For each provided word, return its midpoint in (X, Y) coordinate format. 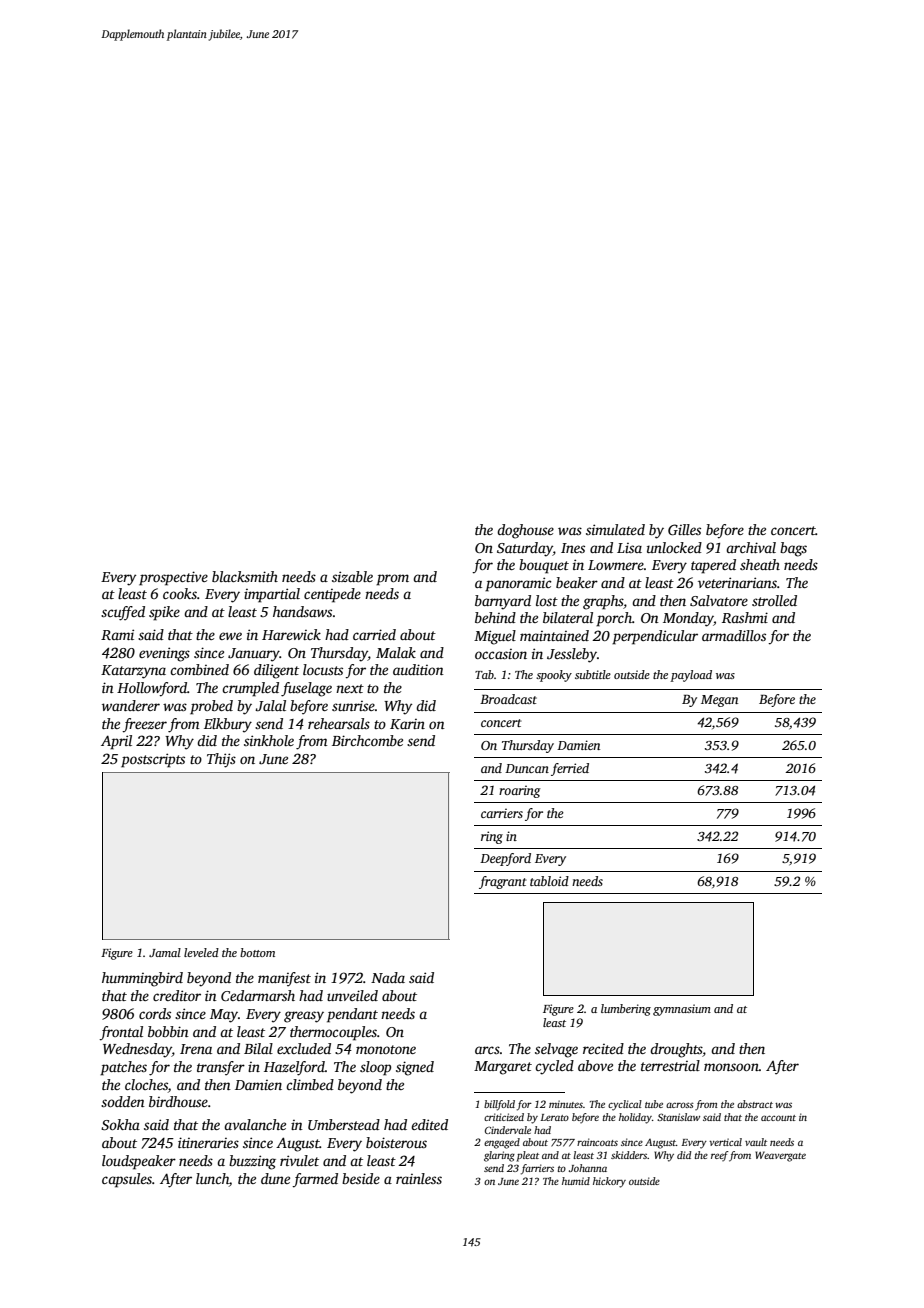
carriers (502, 813)
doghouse (525, 531)
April (116, 742)
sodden (123, 1101)
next (350, 688)
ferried (570, 769)
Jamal (165, 952)
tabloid (549, 881)
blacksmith (245, 576)
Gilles (684, 529)
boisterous (396, 1142)
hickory (609, 1182)
